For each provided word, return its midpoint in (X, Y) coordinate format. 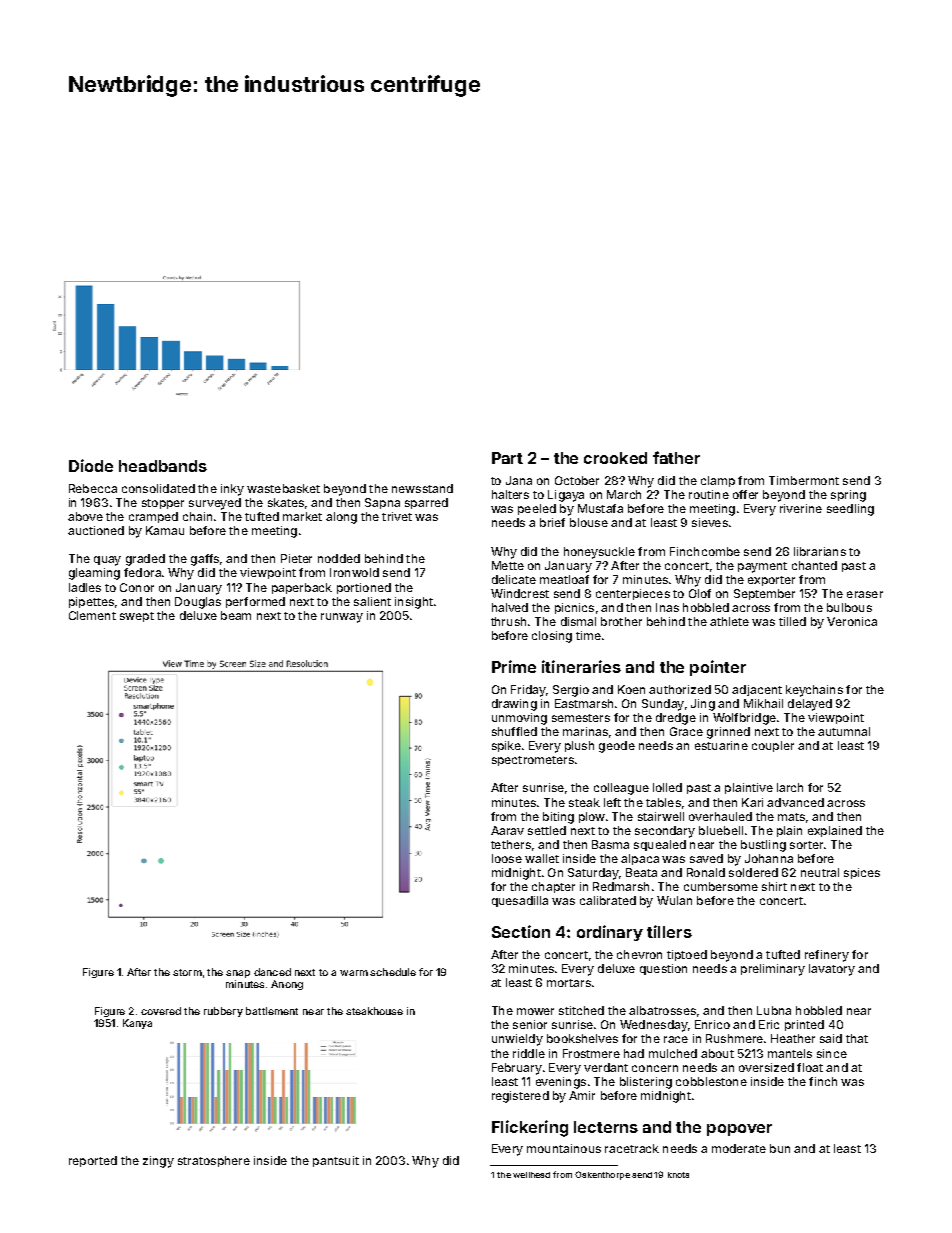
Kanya (137, 1024)
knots (678, 1175)
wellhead (531, 1175)
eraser (865, 594)
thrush (508, 621)
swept (137, 617)
